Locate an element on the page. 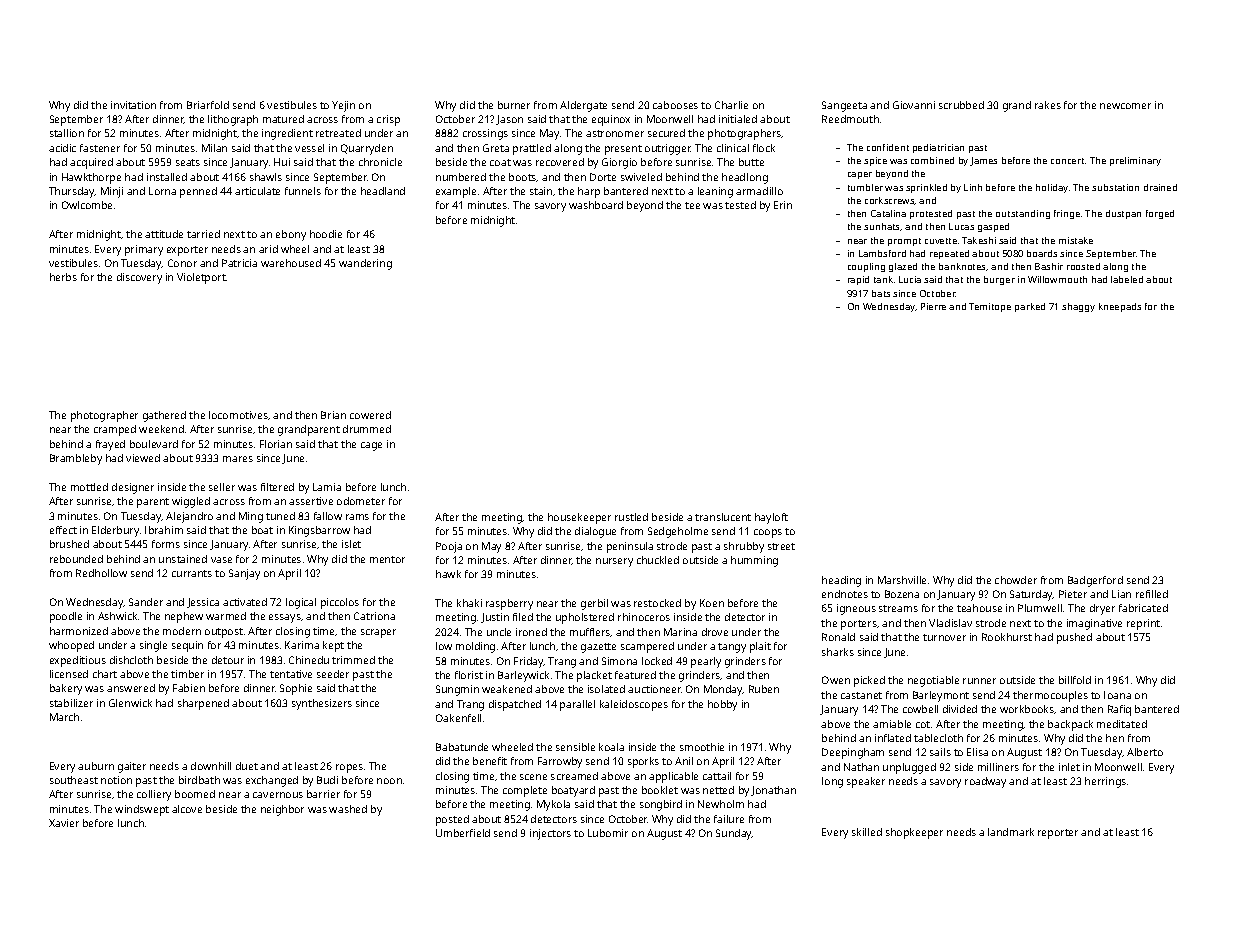  Lubomir is located at coordinates (608, 833).
